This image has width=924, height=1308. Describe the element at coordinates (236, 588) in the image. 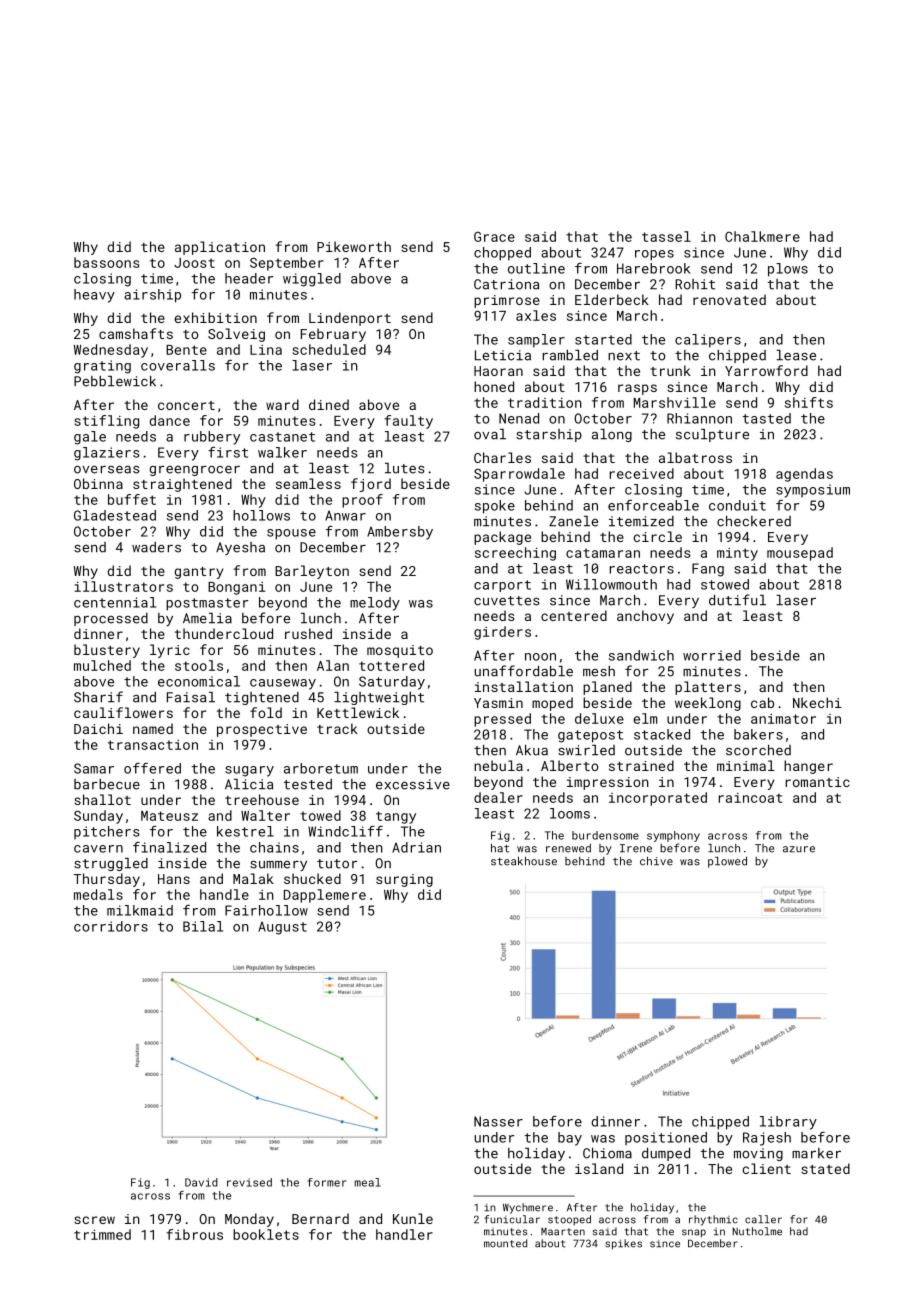

I see `Bongani` at that location.
